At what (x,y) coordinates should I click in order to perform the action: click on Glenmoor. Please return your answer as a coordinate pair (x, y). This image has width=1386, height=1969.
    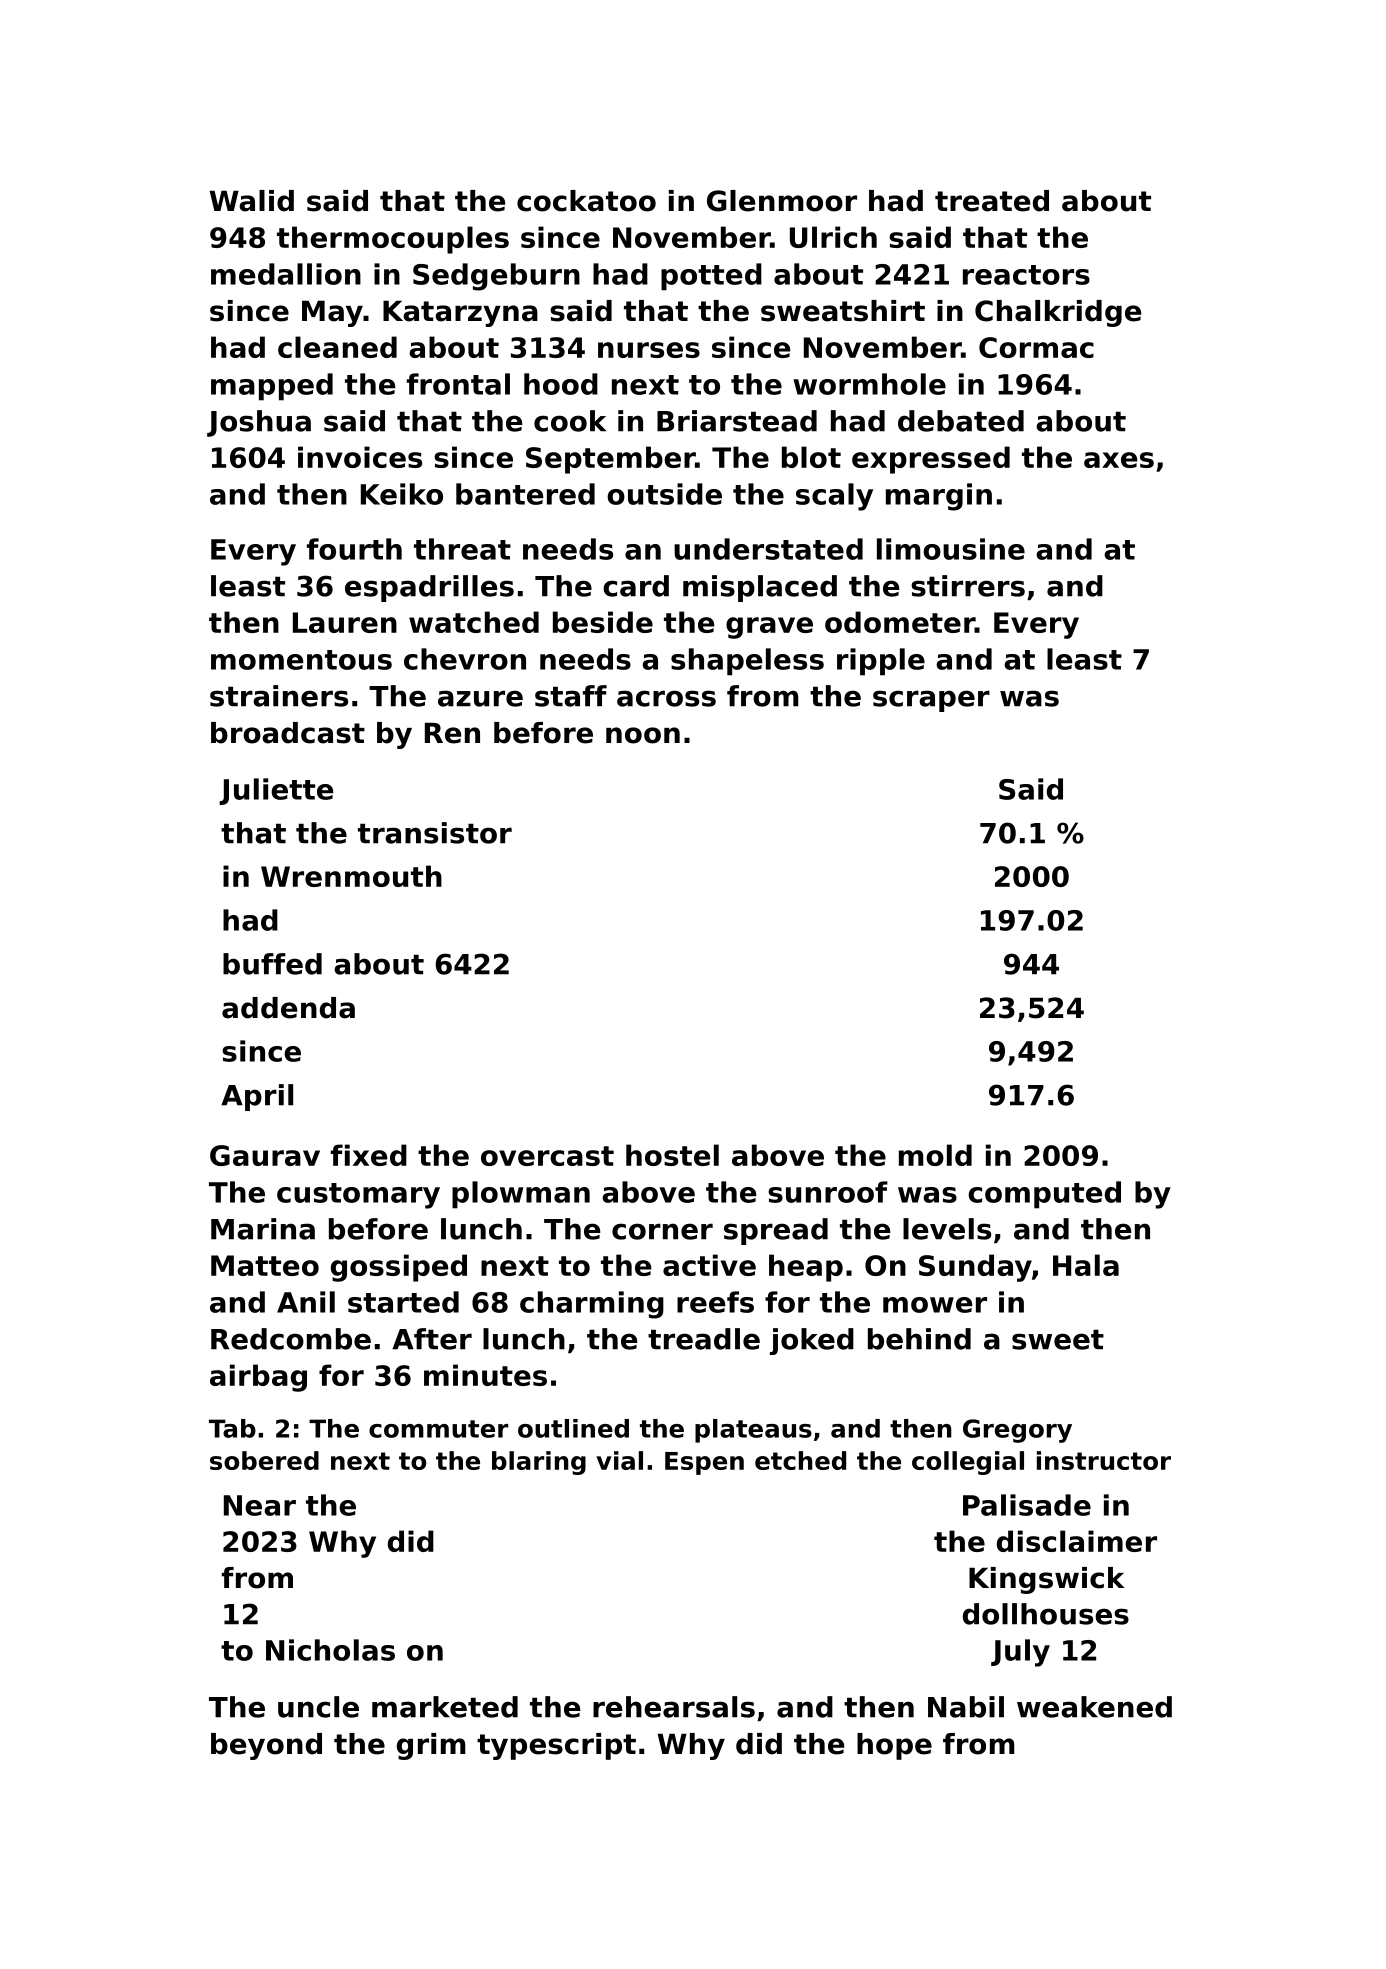
    Looking at the image, I should click on (782, 201).
